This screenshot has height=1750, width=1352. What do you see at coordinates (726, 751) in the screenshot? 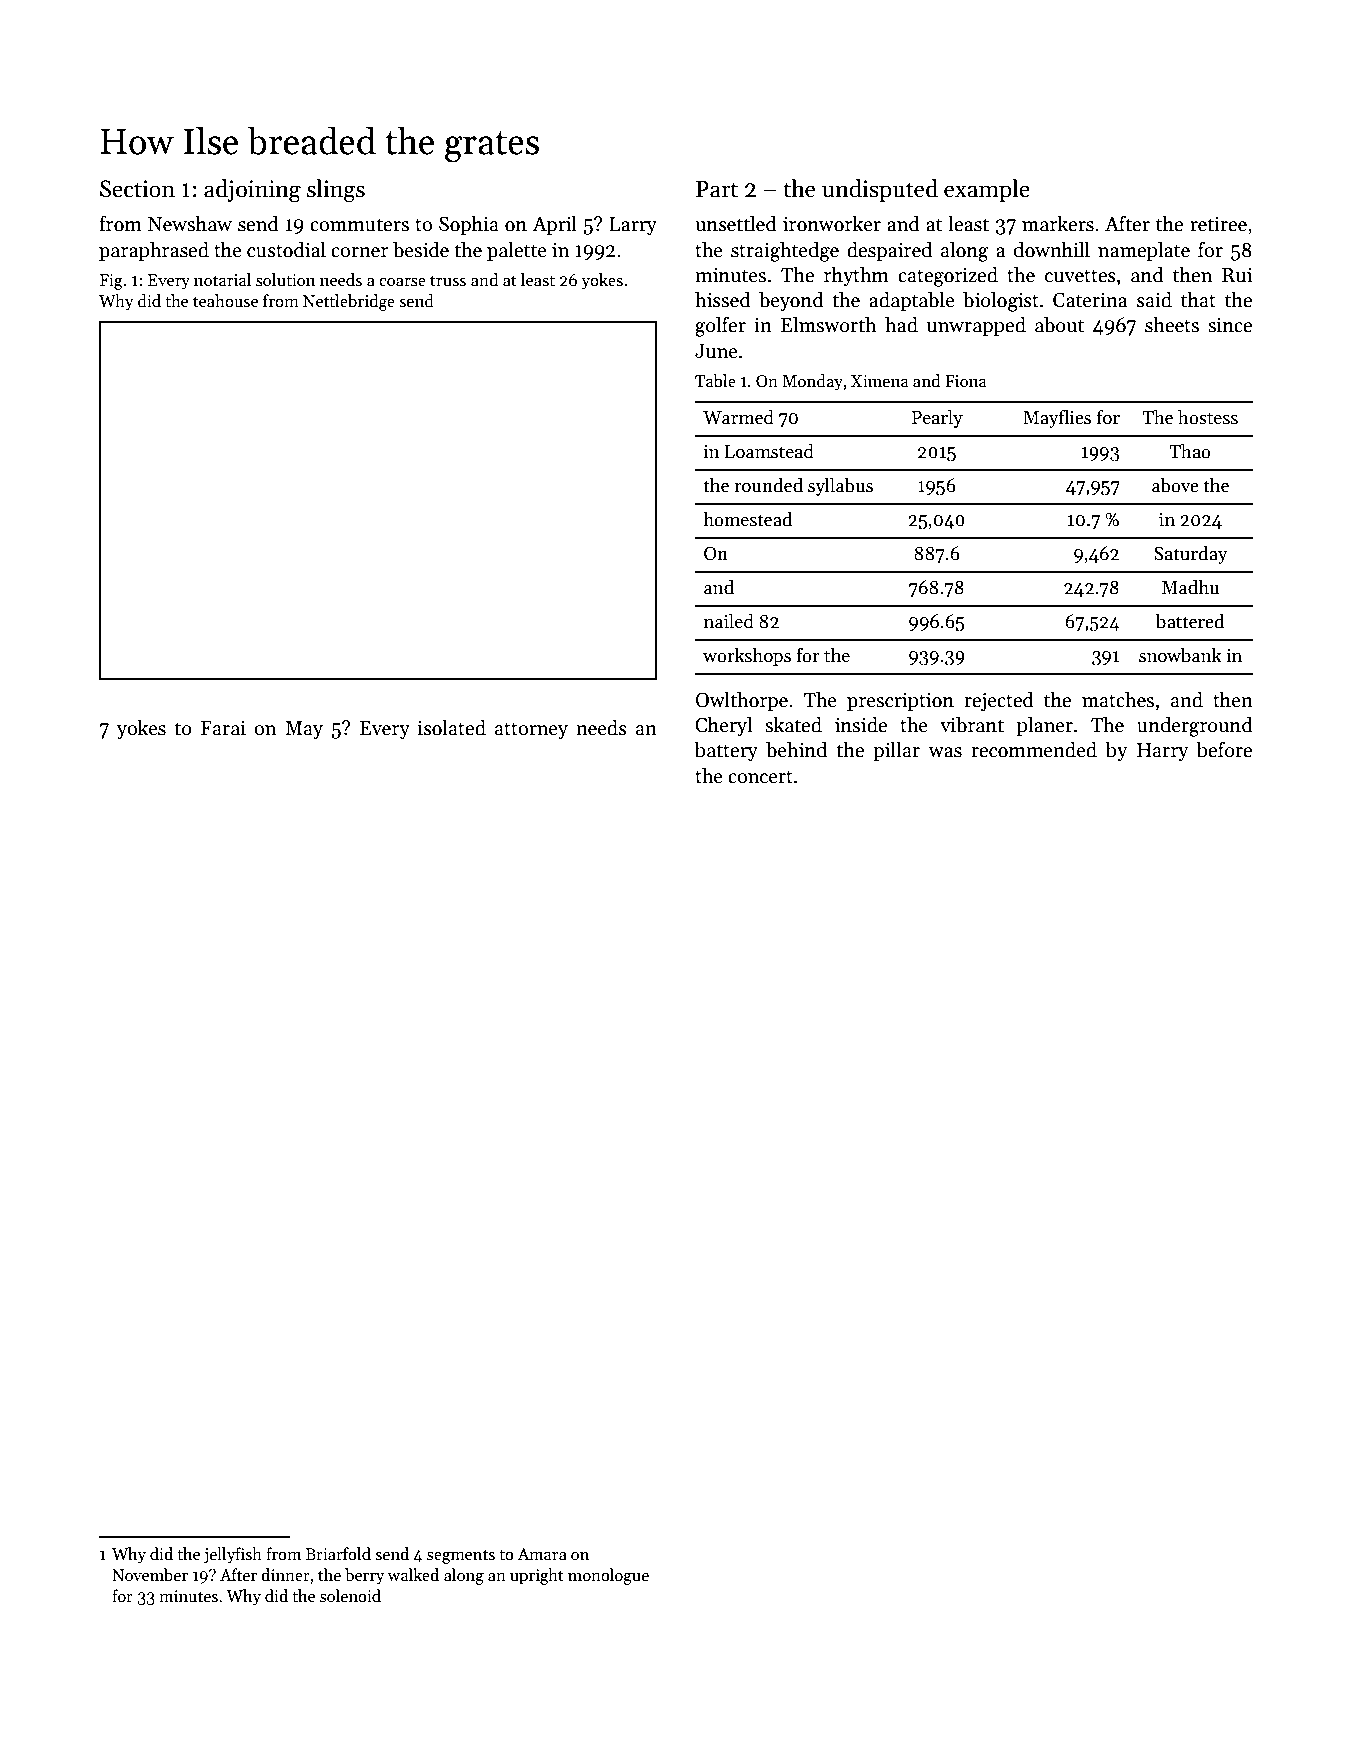
I see `battery` at bounding box center [726, 751].
